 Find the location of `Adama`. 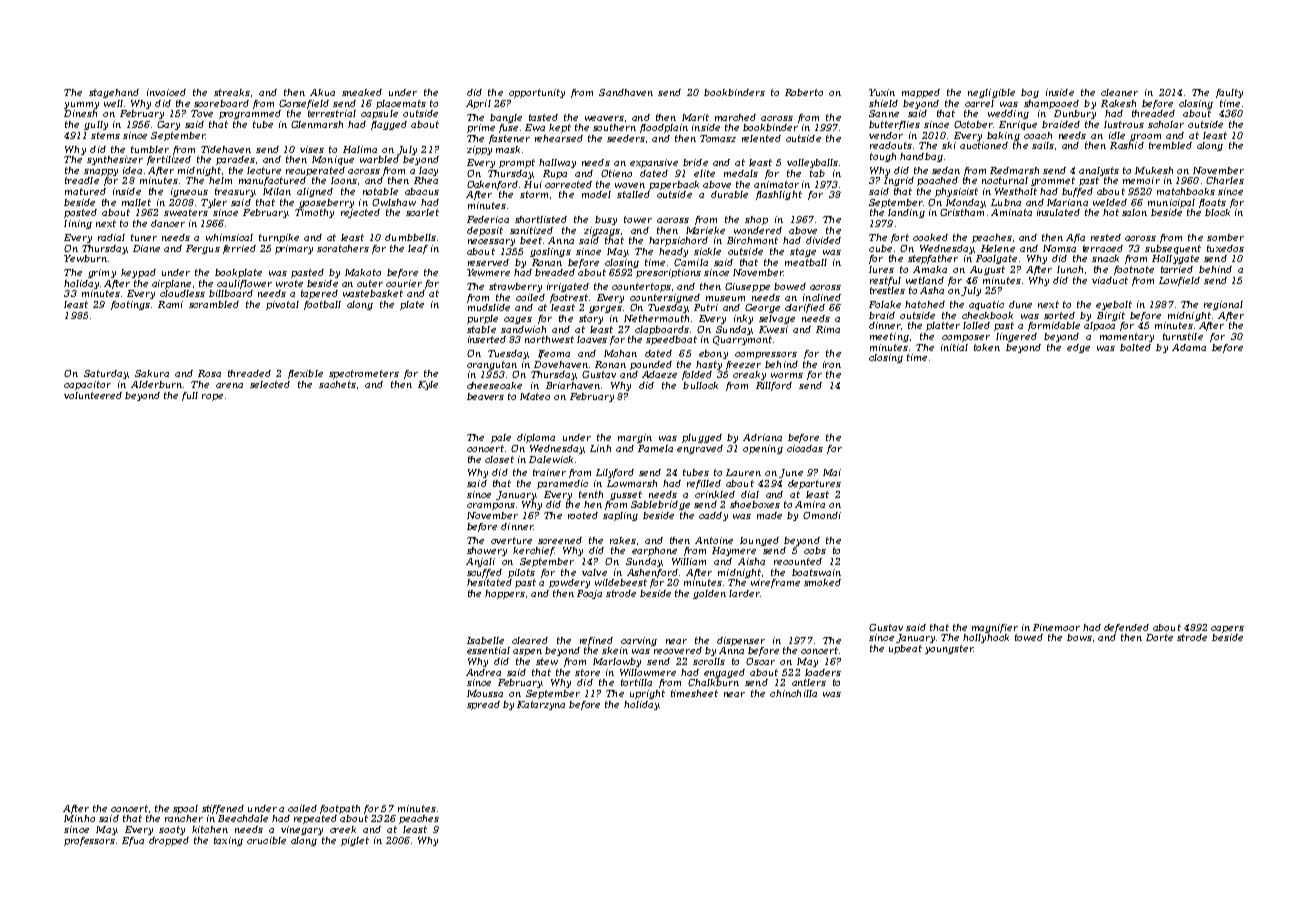

Adama is located at coordinates (1189, 347).
